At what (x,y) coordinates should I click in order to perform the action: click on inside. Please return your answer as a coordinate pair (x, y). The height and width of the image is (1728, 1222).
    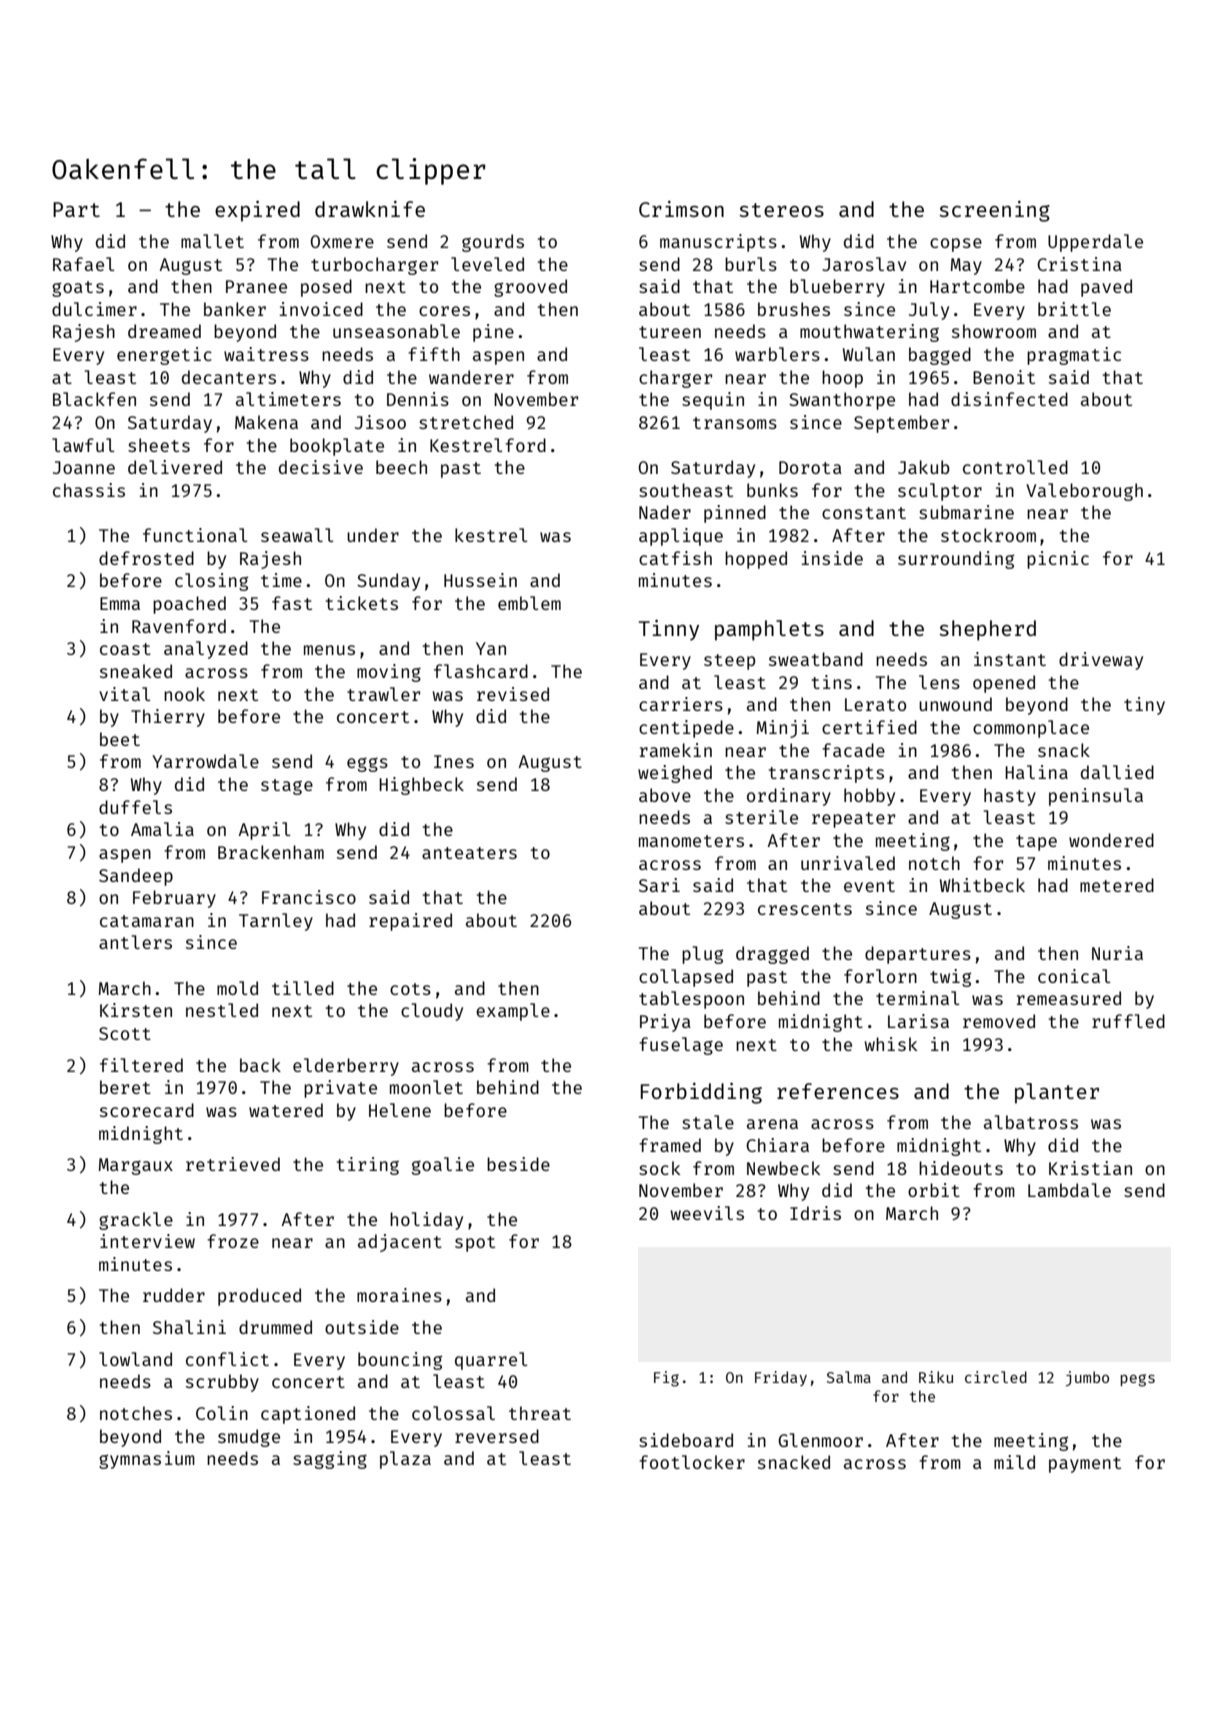
    Looking at the image, I should click on (832, 558).
